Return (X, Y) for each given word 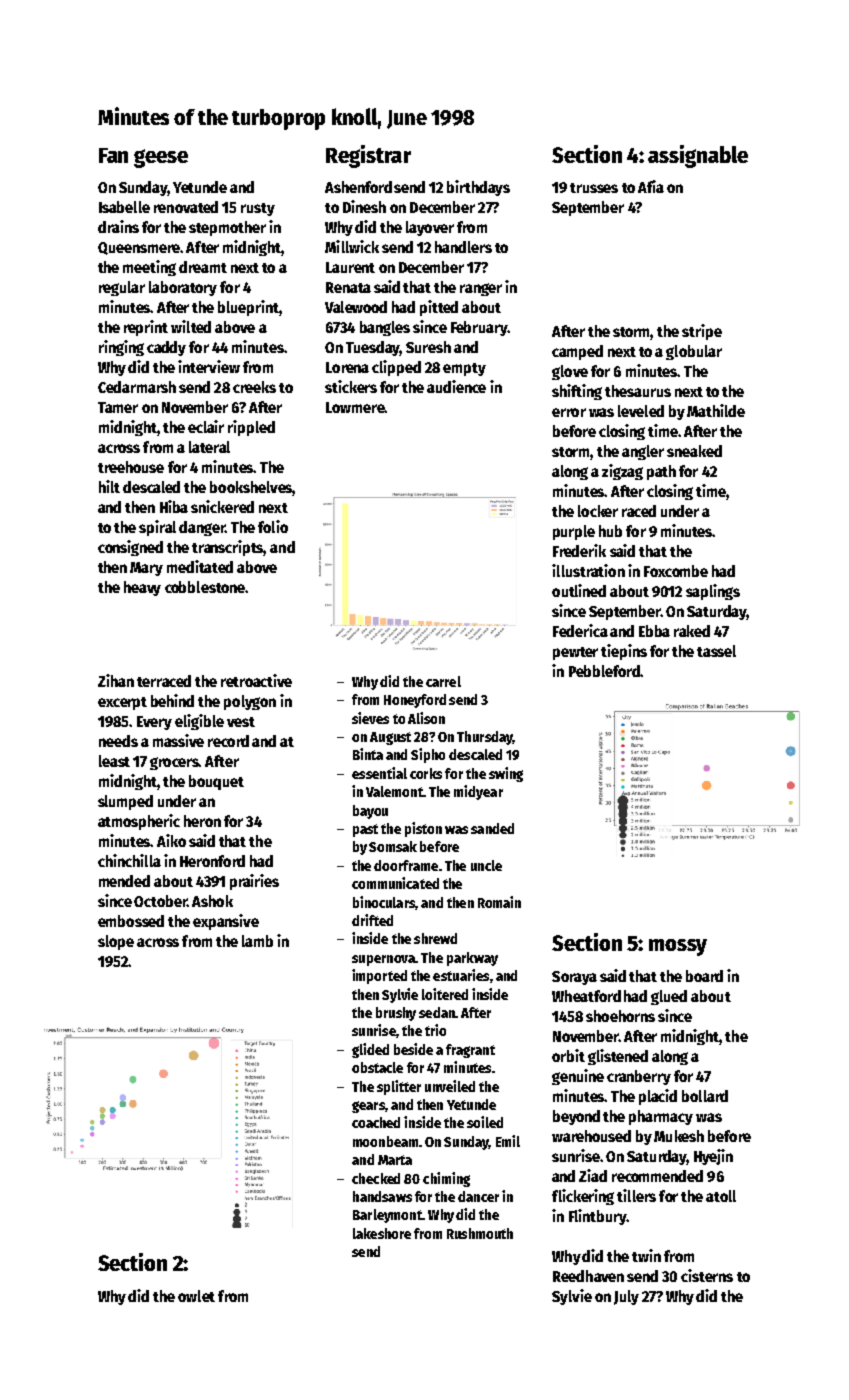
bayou (370, 812)
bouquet (216, 782)
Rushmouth (480, 1233)
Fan (113, 155)
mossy (678, 947)
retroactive (256, 680)
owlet (196, 1296)
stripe (702, 332)
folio (273, 526)
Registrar (368, 156)
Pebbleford (604, 671)
